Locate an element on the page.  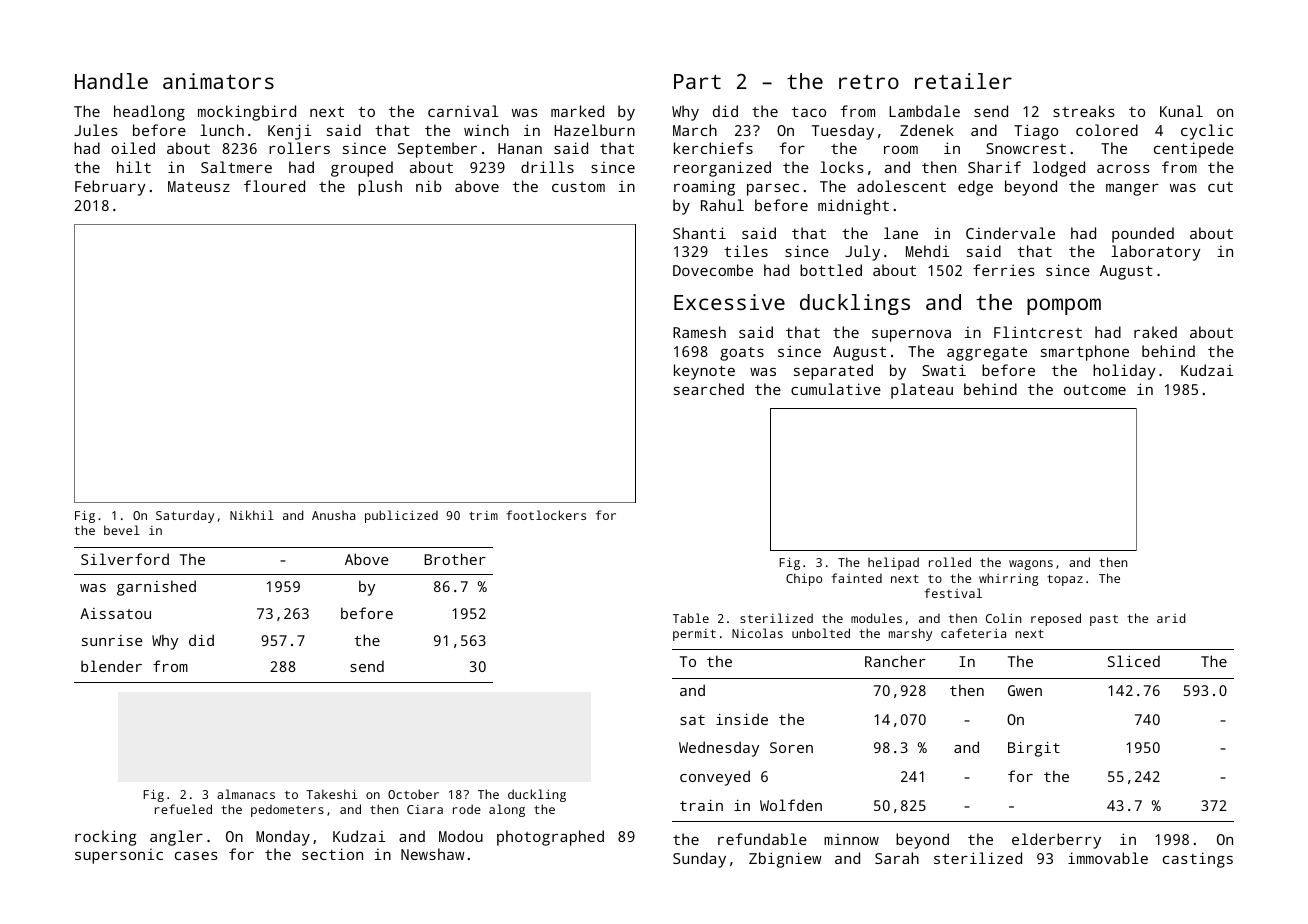
Nikhil is located at coordinates (252, 515).
